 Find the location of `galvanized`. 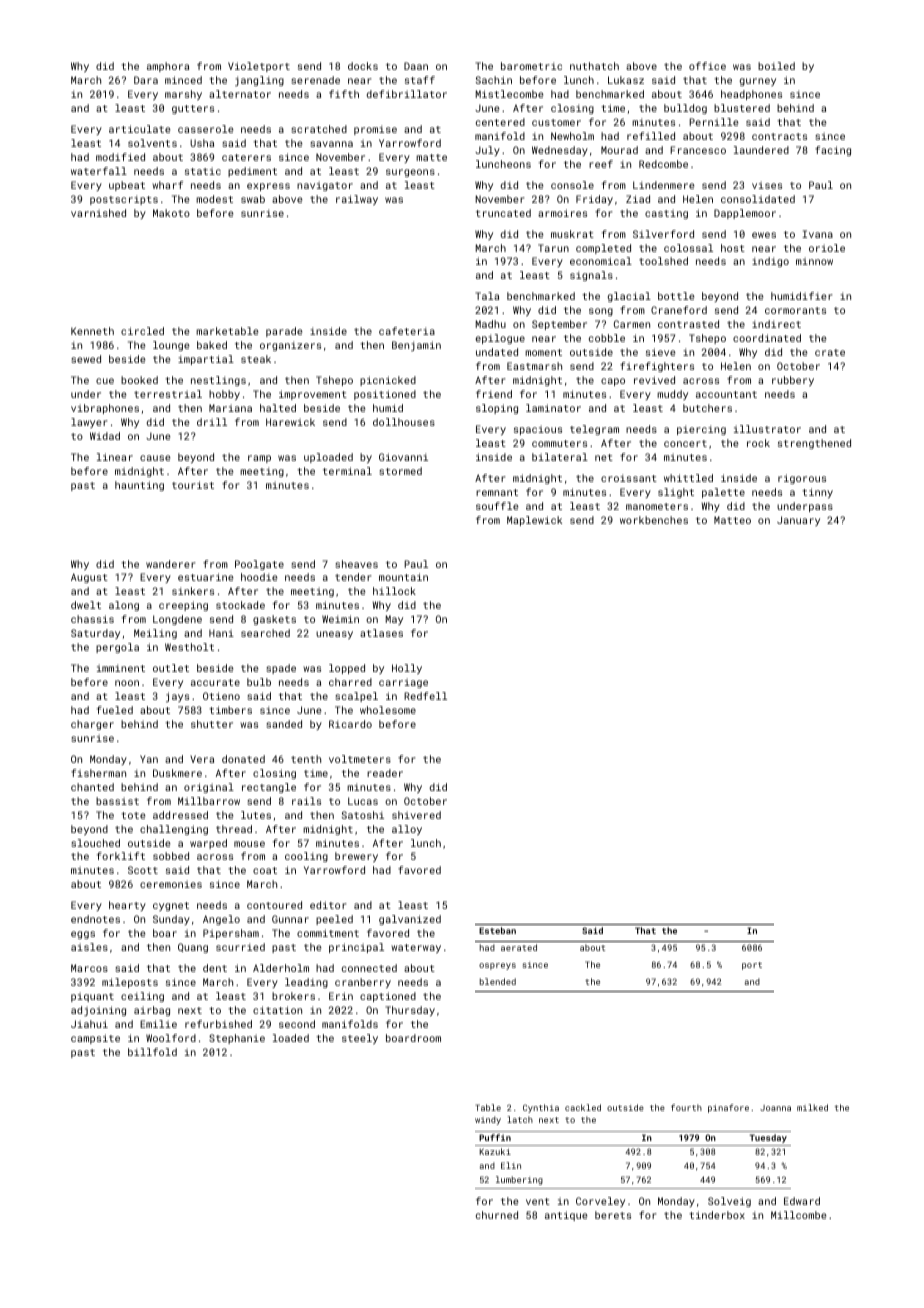

galvanized is located at coordinates (410, 920).
